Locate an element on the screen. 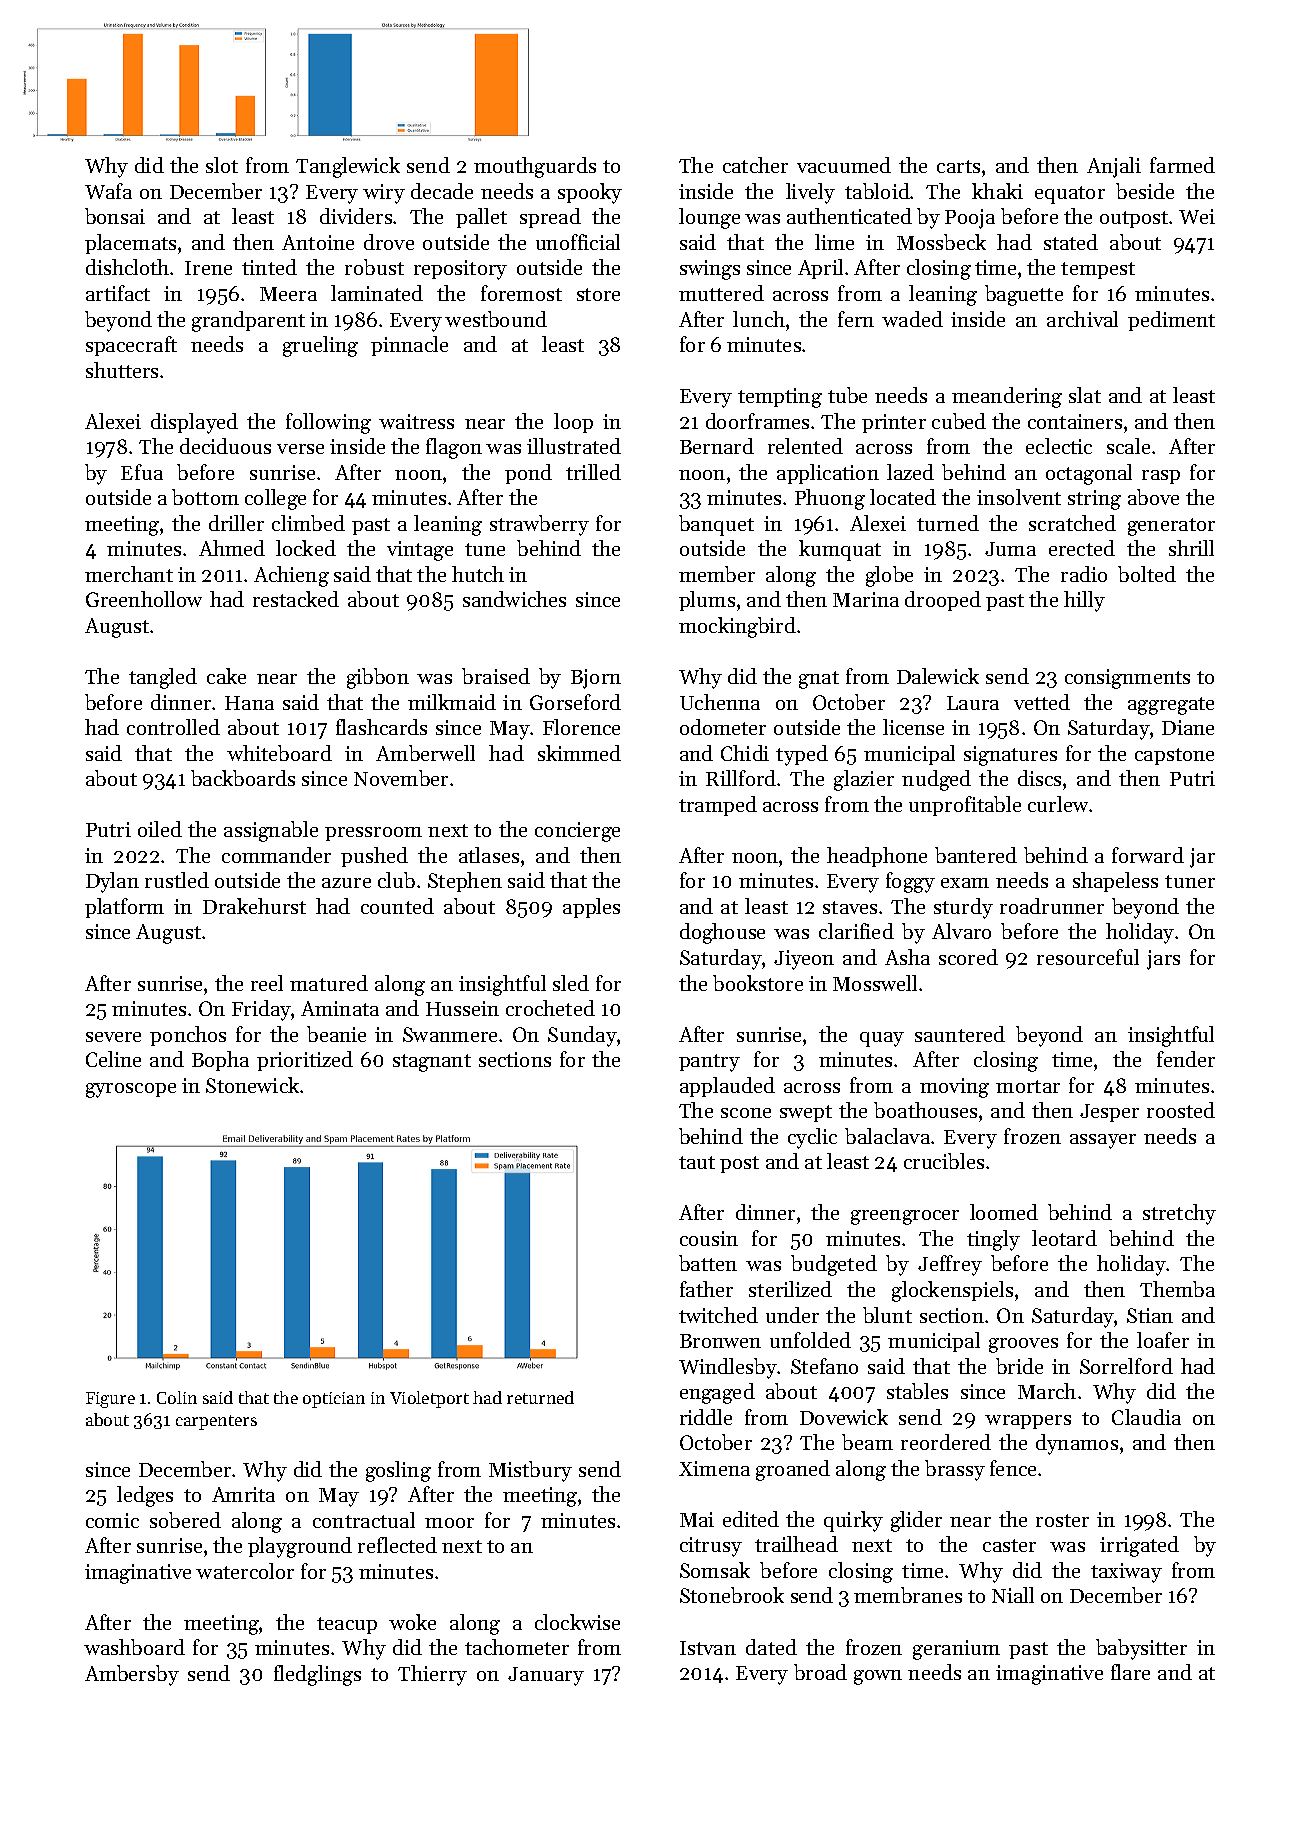  Colin is located at coordinates (177, 1397).
